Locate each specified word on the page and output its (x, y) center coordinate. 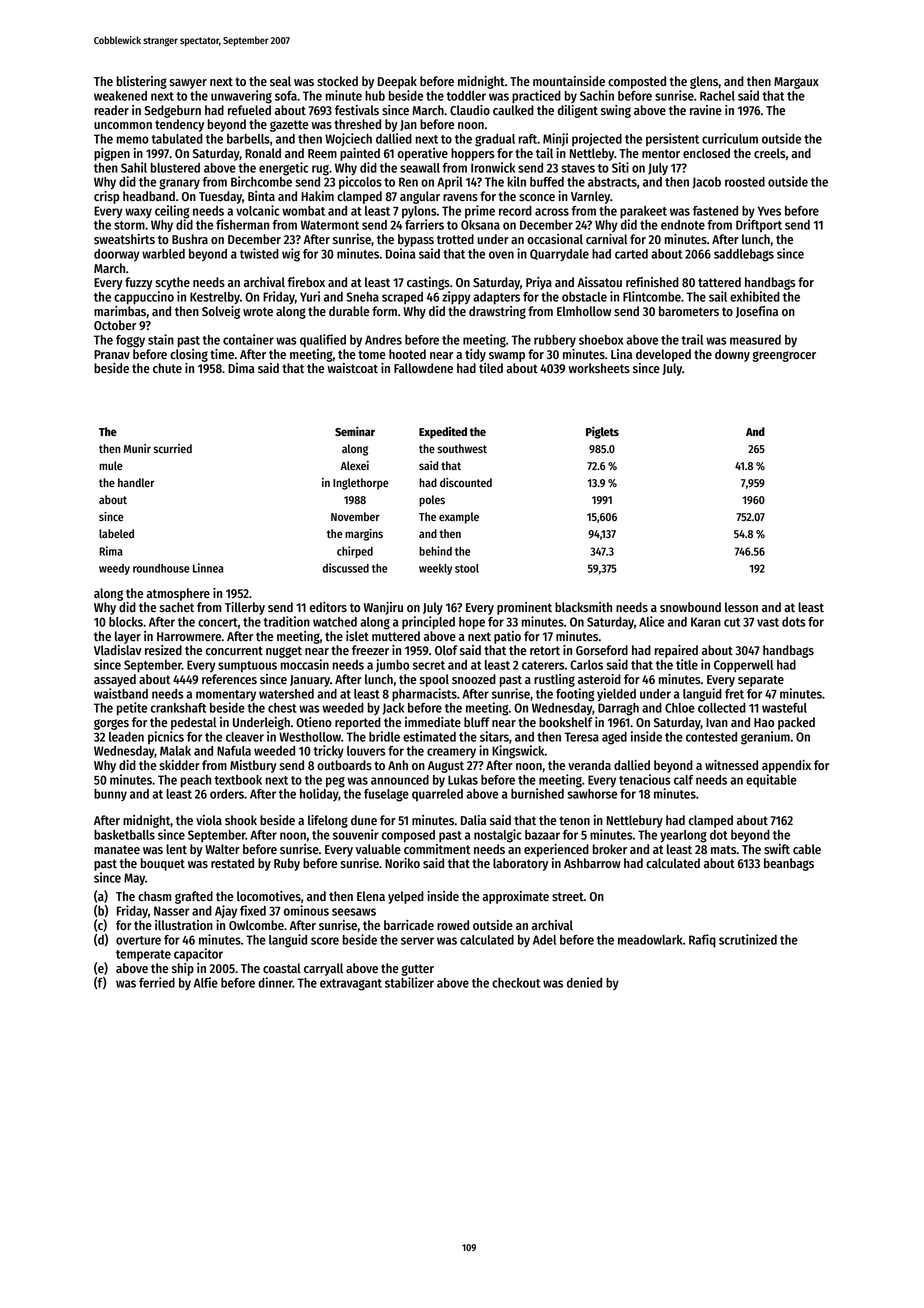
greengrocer (784, 356)
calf (683, 780)
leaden (126, 737)
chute (167, 368)
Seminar (355, 431)
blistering (142, 82)
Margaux (796, 83)
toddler (466, 96)
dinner (275, 982)
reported (358, 723)
